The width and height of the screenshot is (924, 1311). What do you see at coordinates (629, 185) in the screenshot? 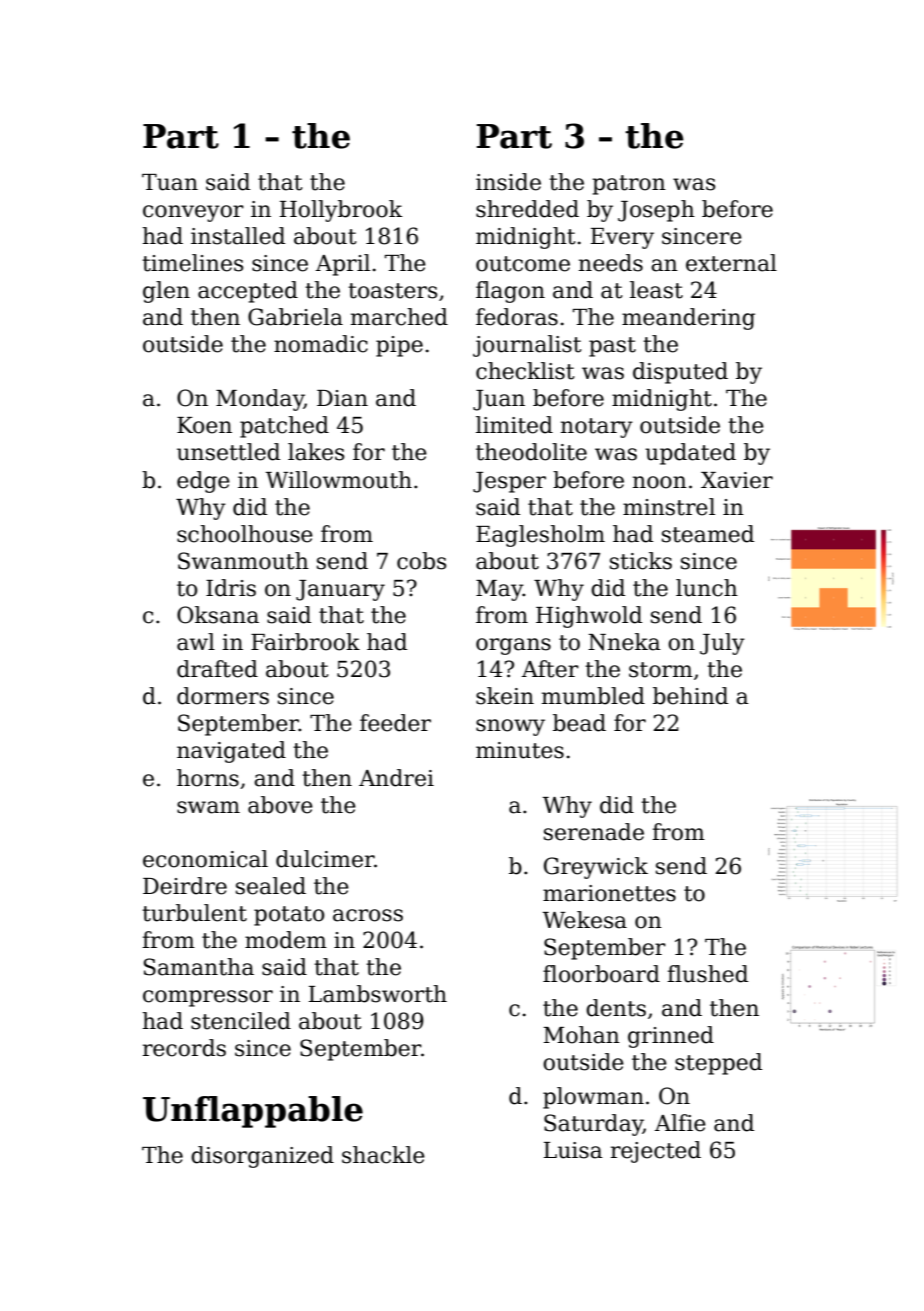
I see `patron` at bounding box center [629, 185].
